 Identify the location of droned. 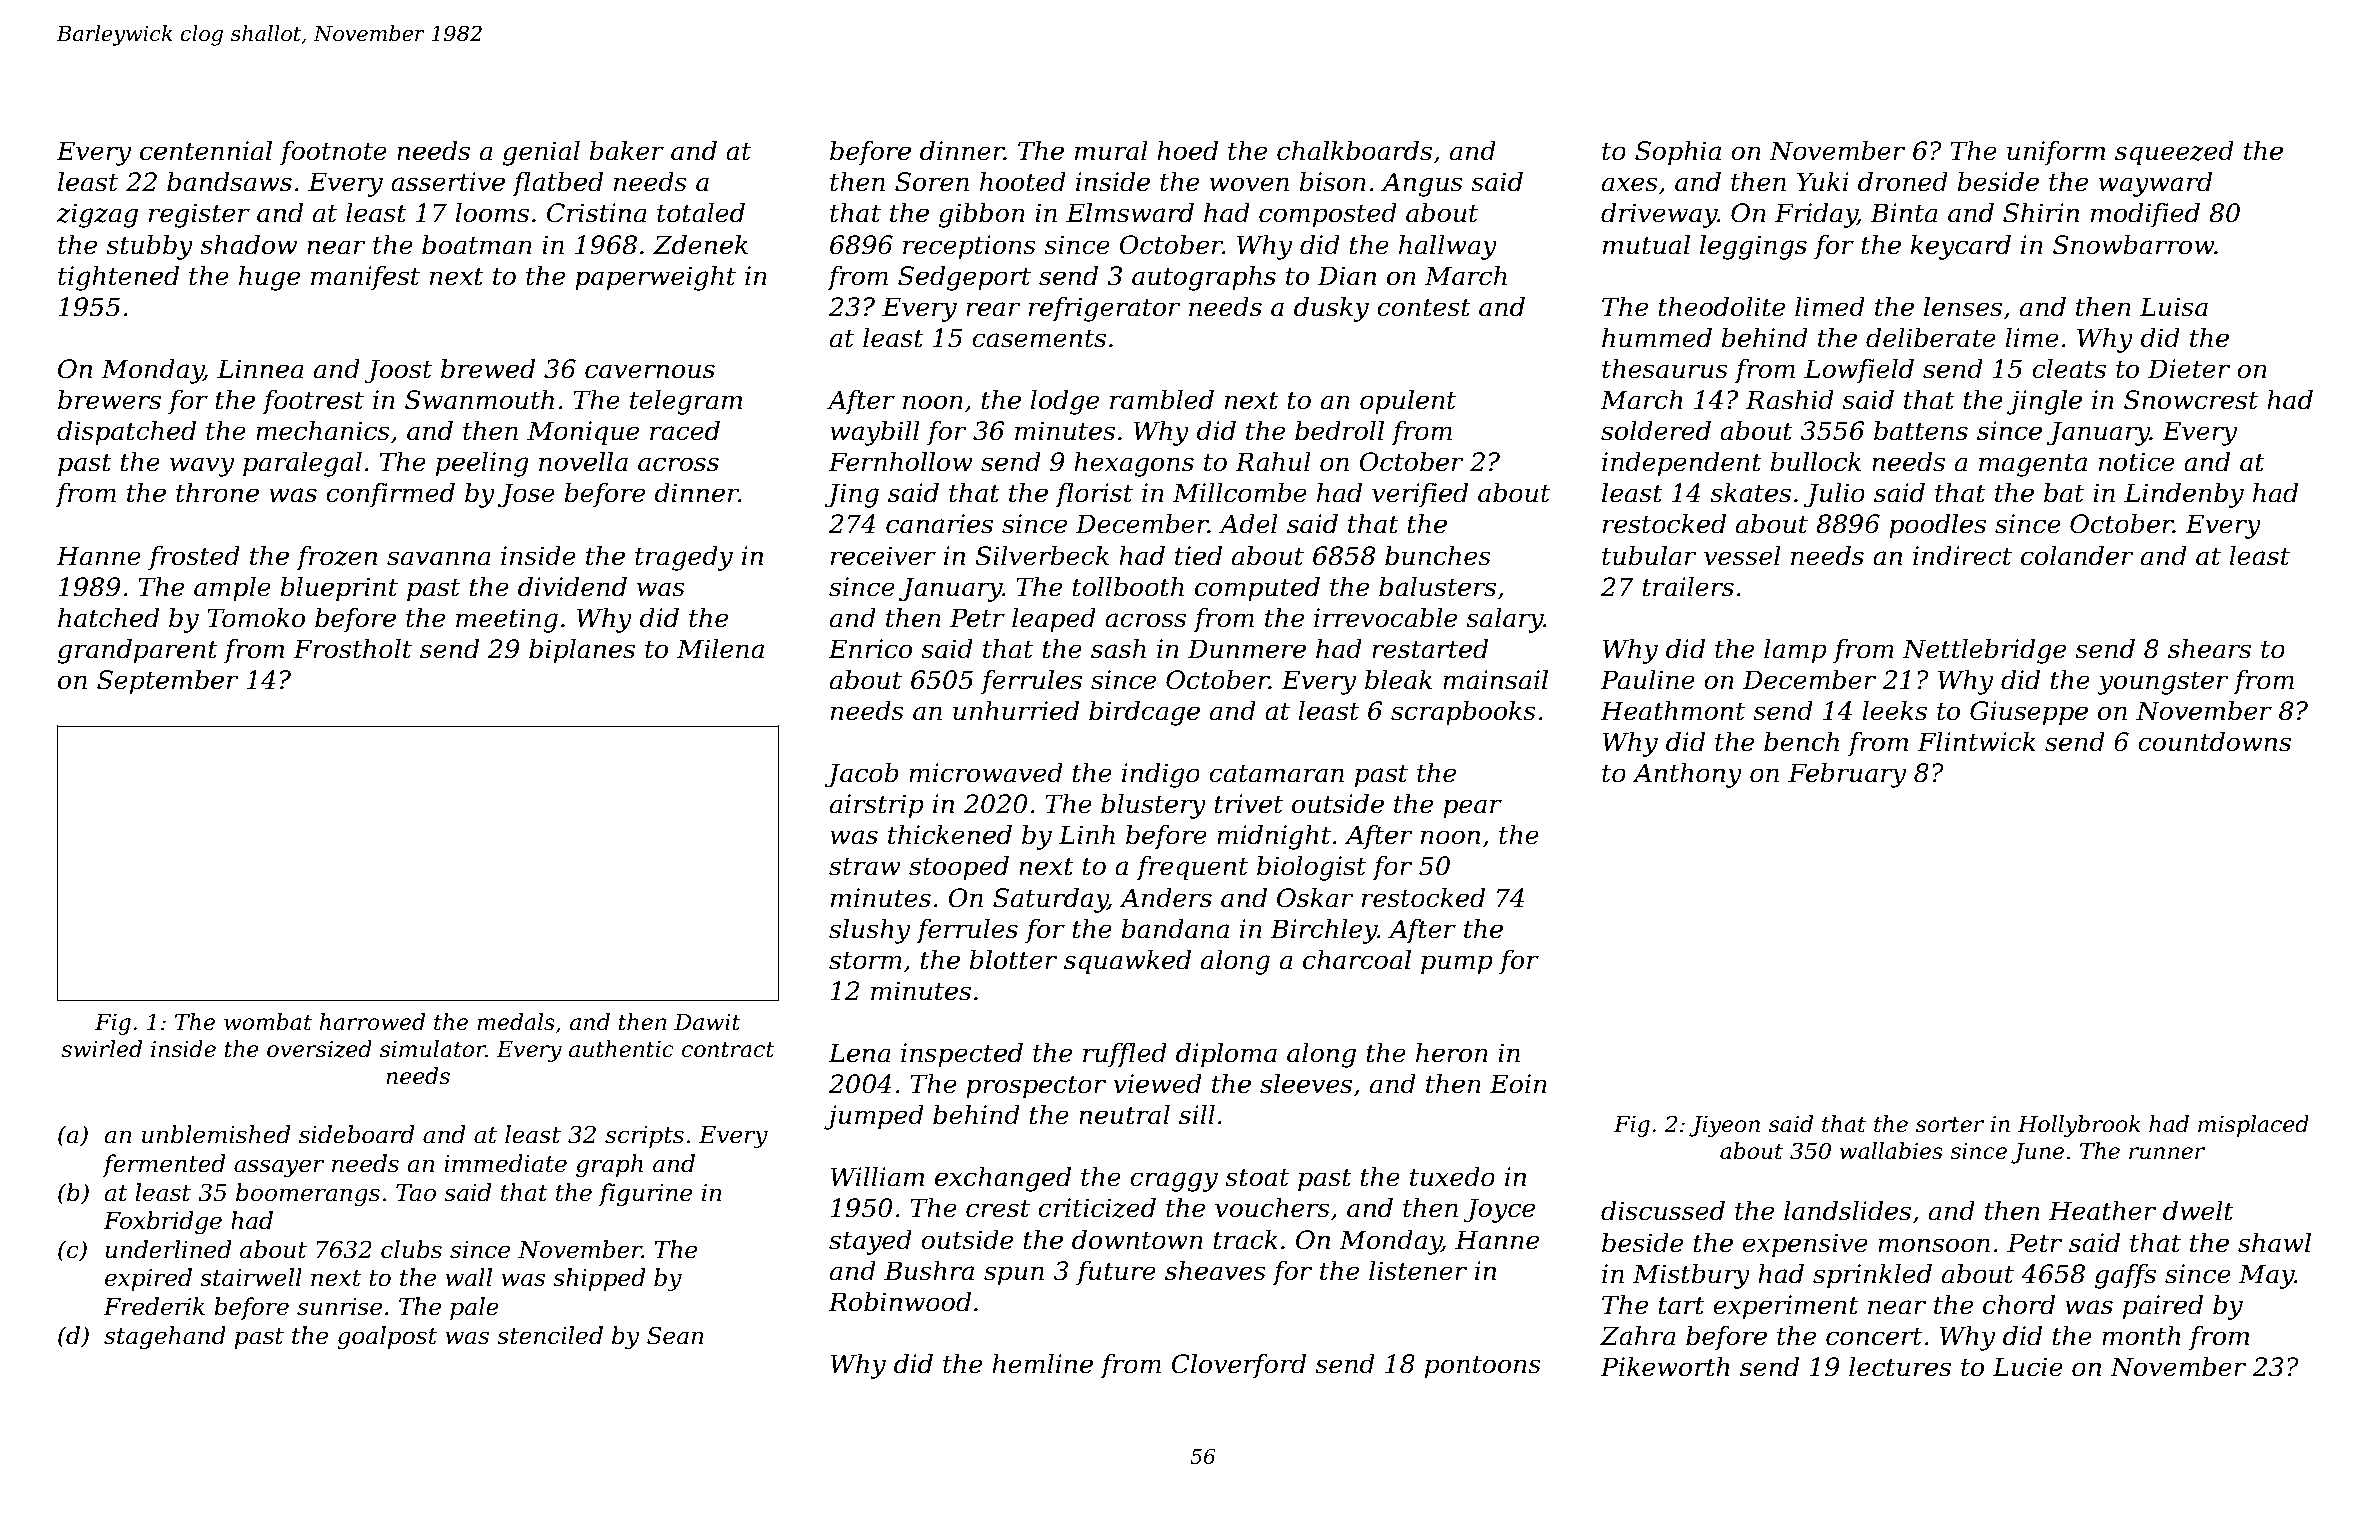
(1903, 182).
